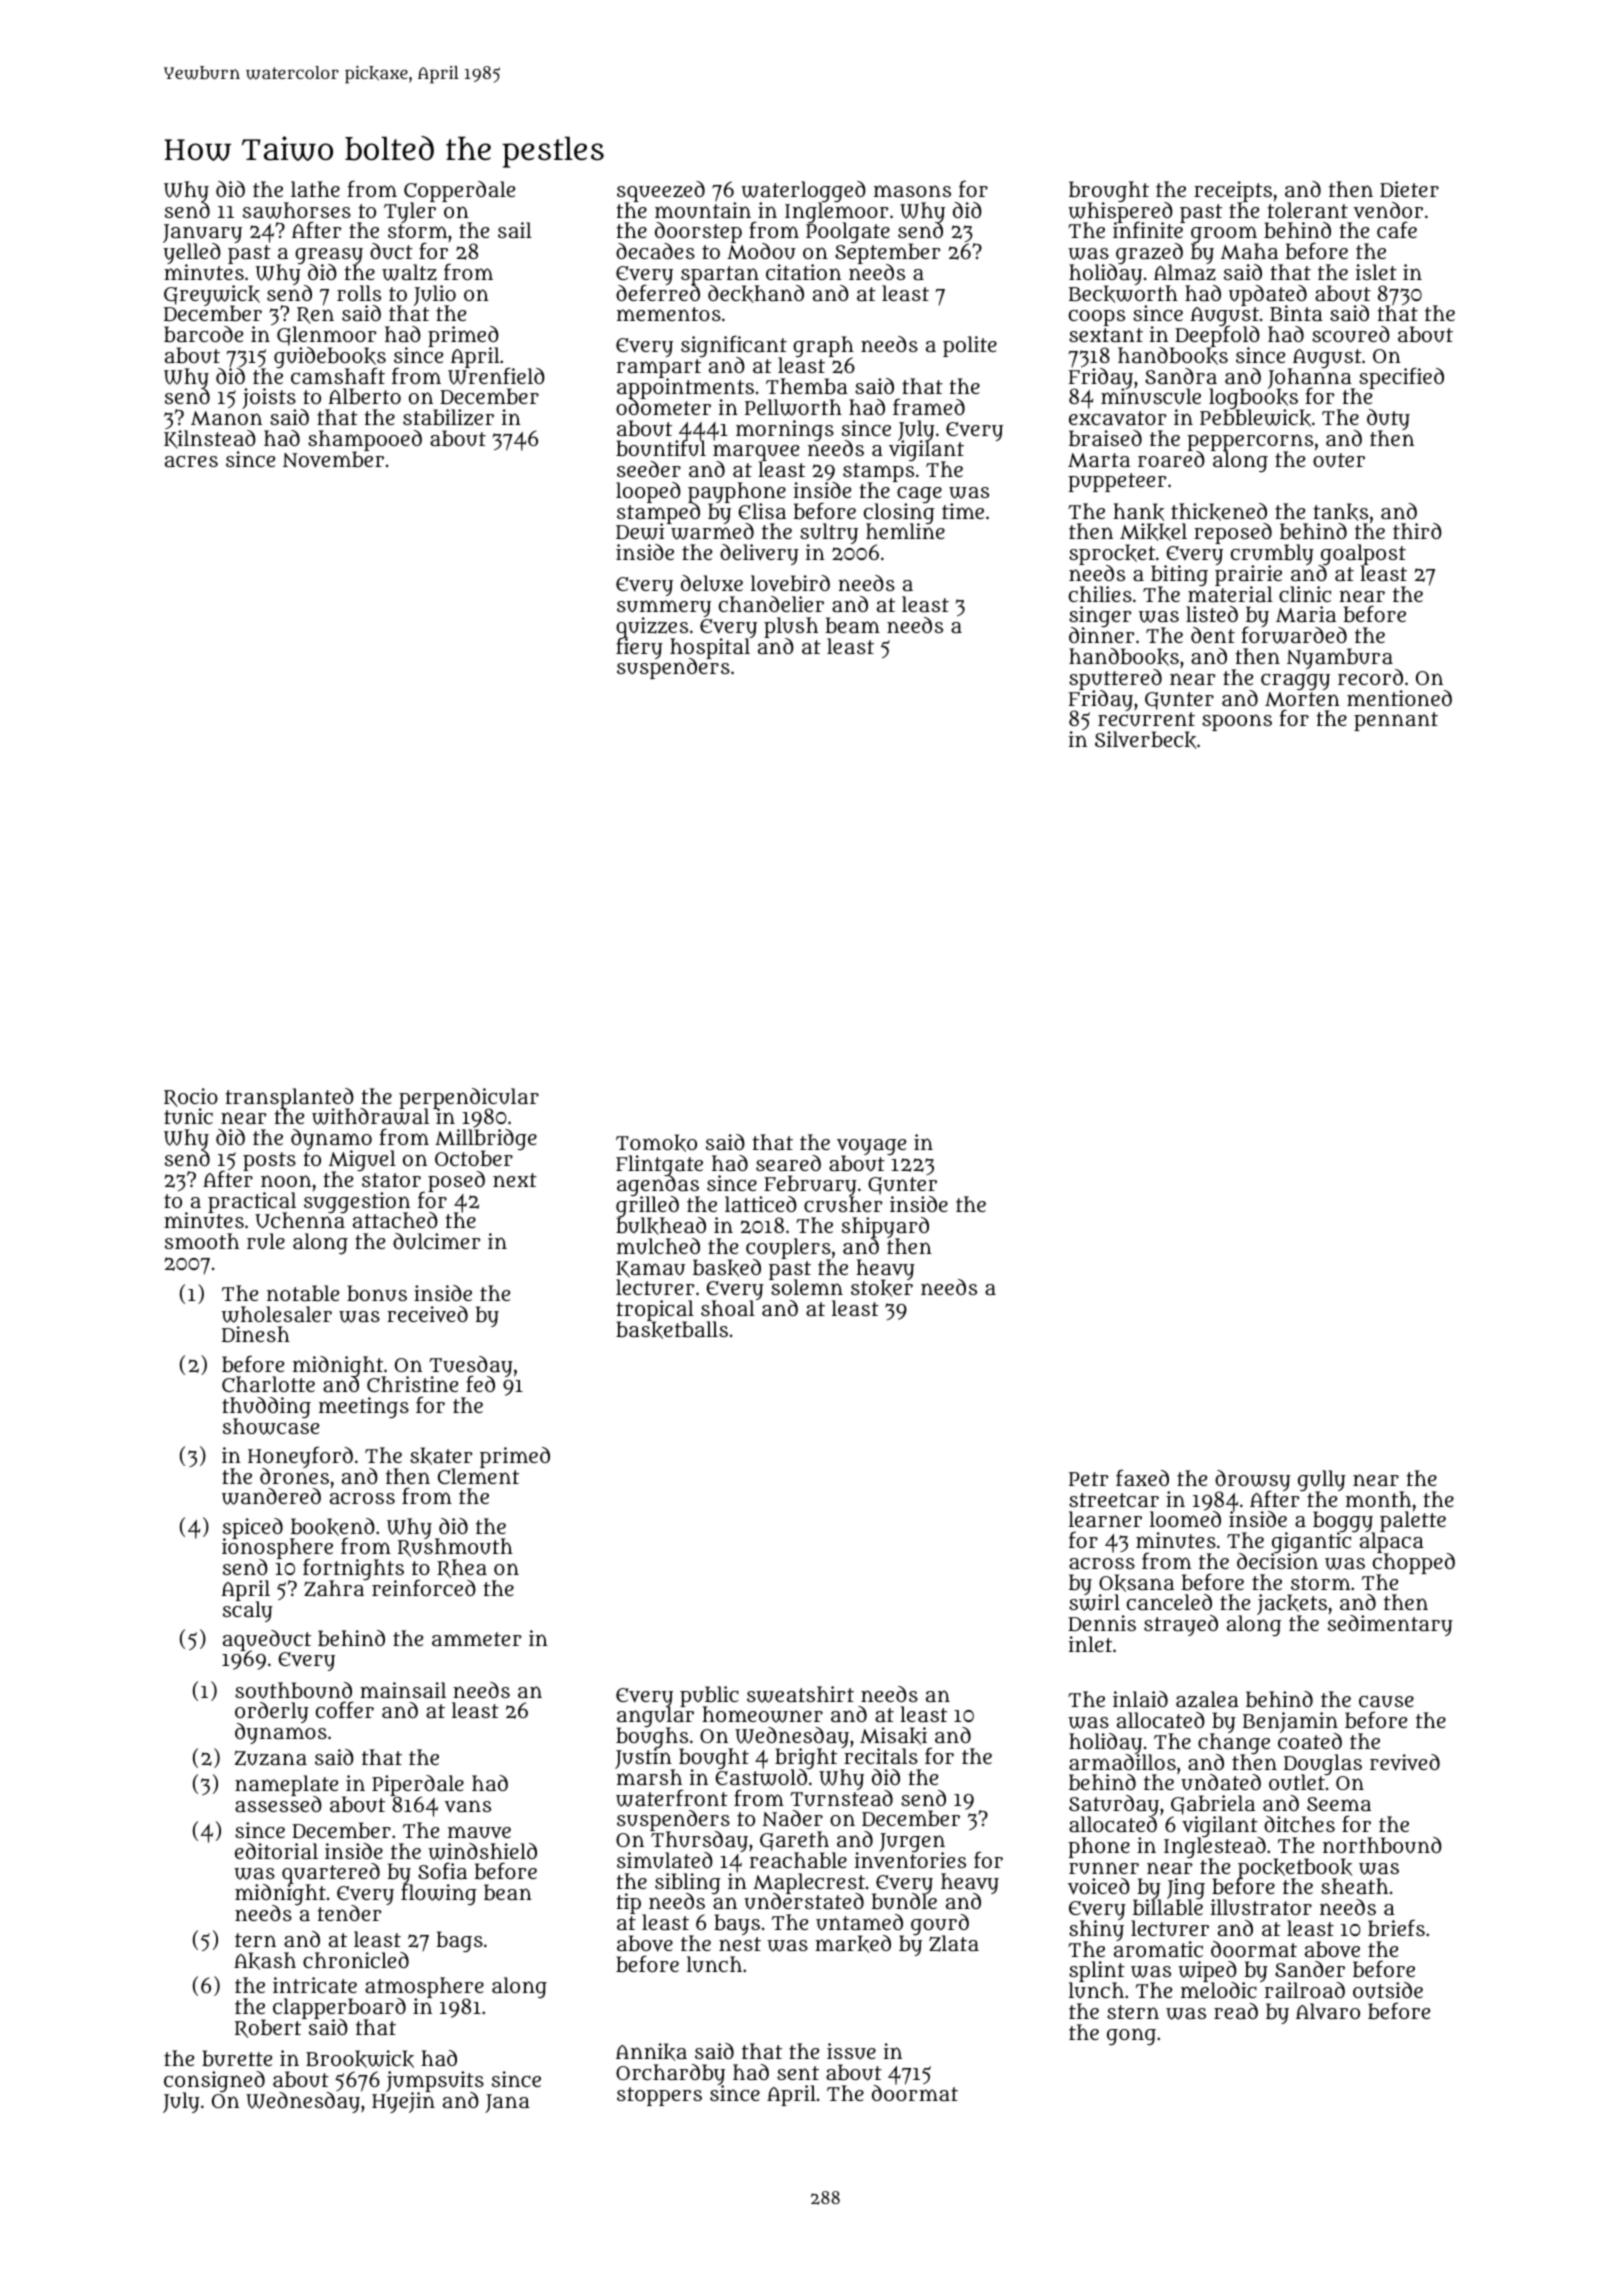 The height and width of the screenshot is (2292, 1620). I want to click on spoons, so click(1237, 722).
